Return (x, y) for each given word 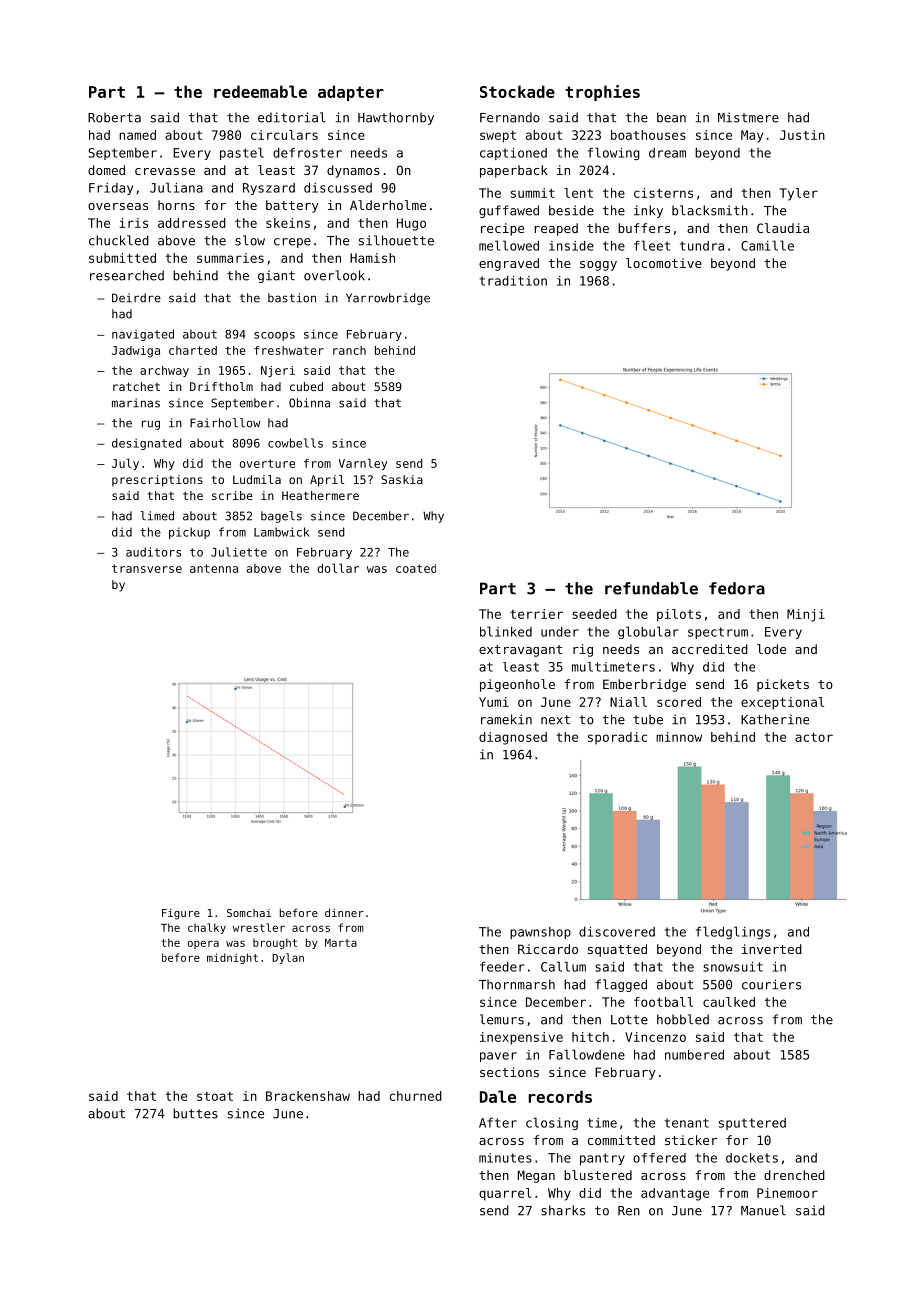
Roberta (114, 117)
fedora (737, 588)
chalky (207, 928)
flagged (621, 985)
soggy (598, 266)
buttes (195, 1113)
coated (416, 568)
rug (151, 425)
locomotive (664, 263)
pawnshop (540, 933)
